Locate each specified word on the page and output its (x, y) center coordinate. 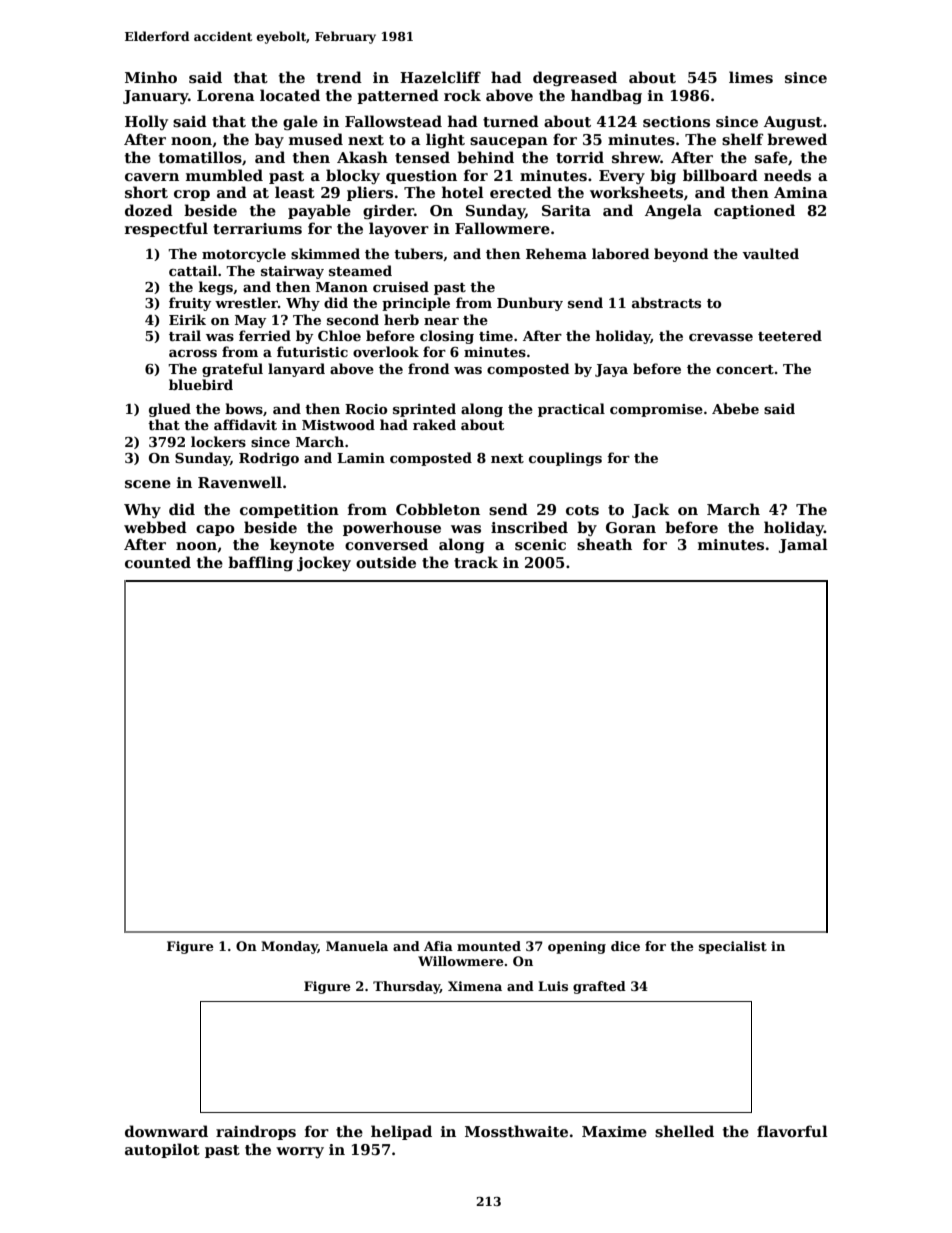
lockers (218, 441)
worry (300, 1152)
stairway (292, 272)
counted (158, 562)
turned (511, 121)
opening (577, 947)
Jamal (803, 545)
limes (751, 77)
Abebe (735, 408)
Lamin (361, 458)
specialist (733, 947)
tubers (418, 253)
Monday (289, 947)
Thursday (406, 987)
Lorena (226, 95)
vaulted (770, 253)
